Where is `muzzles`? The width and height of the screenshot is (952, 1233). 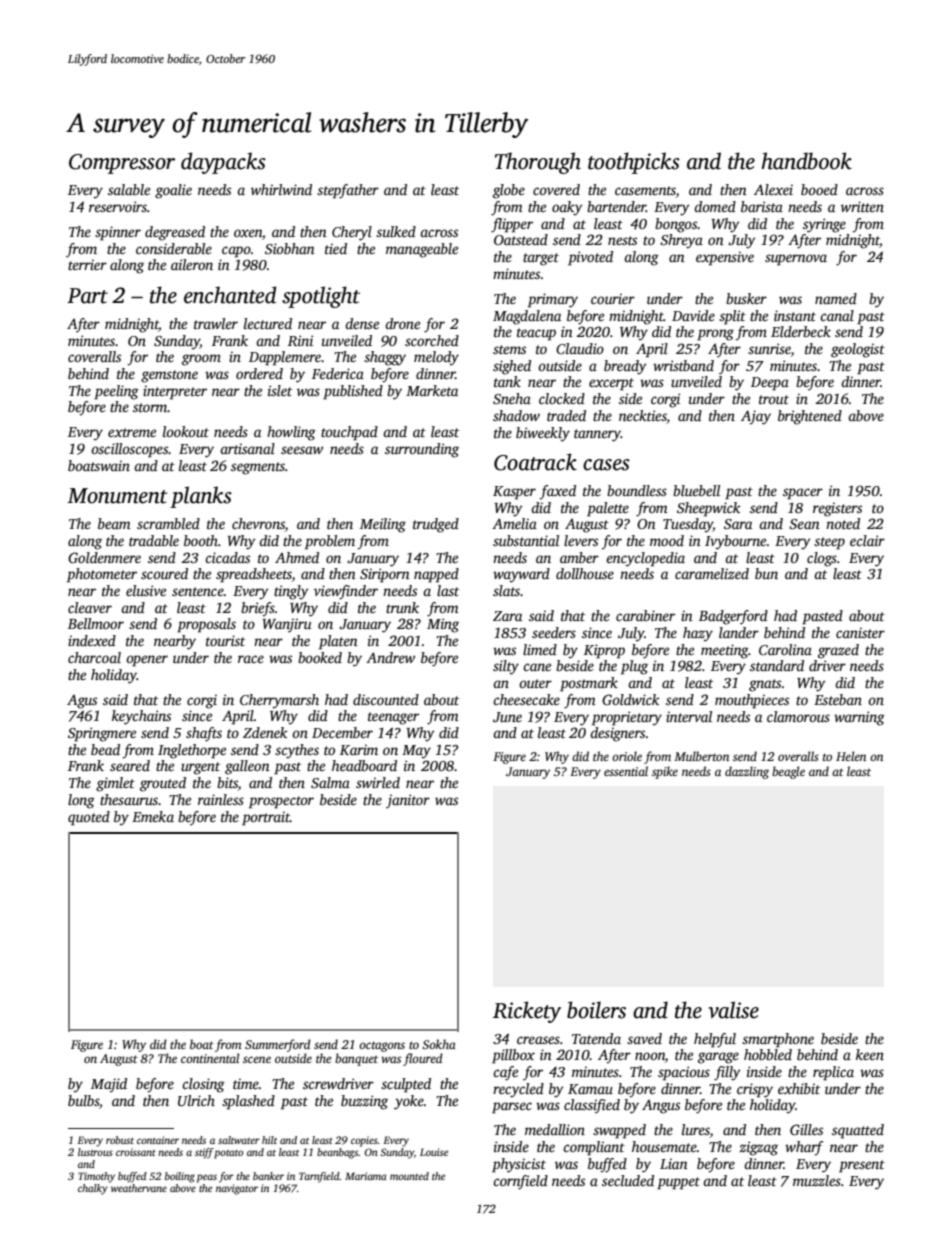
muzzles is located at coordinates (817, 1180).
